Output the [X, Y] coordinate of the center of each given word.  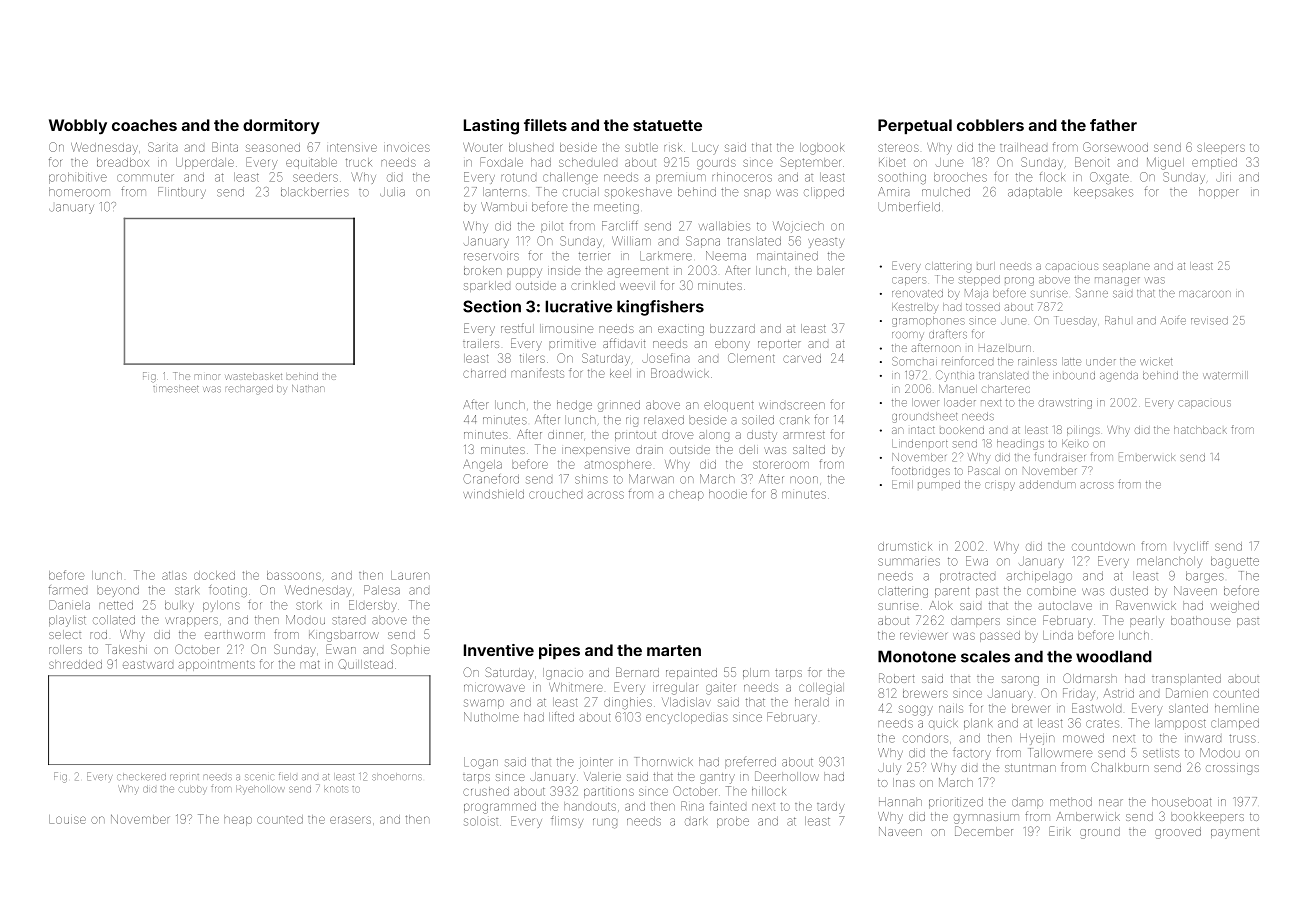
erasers [350, 820]
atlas [174, 575]
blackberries [315, 192]
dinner [565, 434]
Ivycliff [1192, 547]
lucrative [578, 306]
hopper [1219, 193]
